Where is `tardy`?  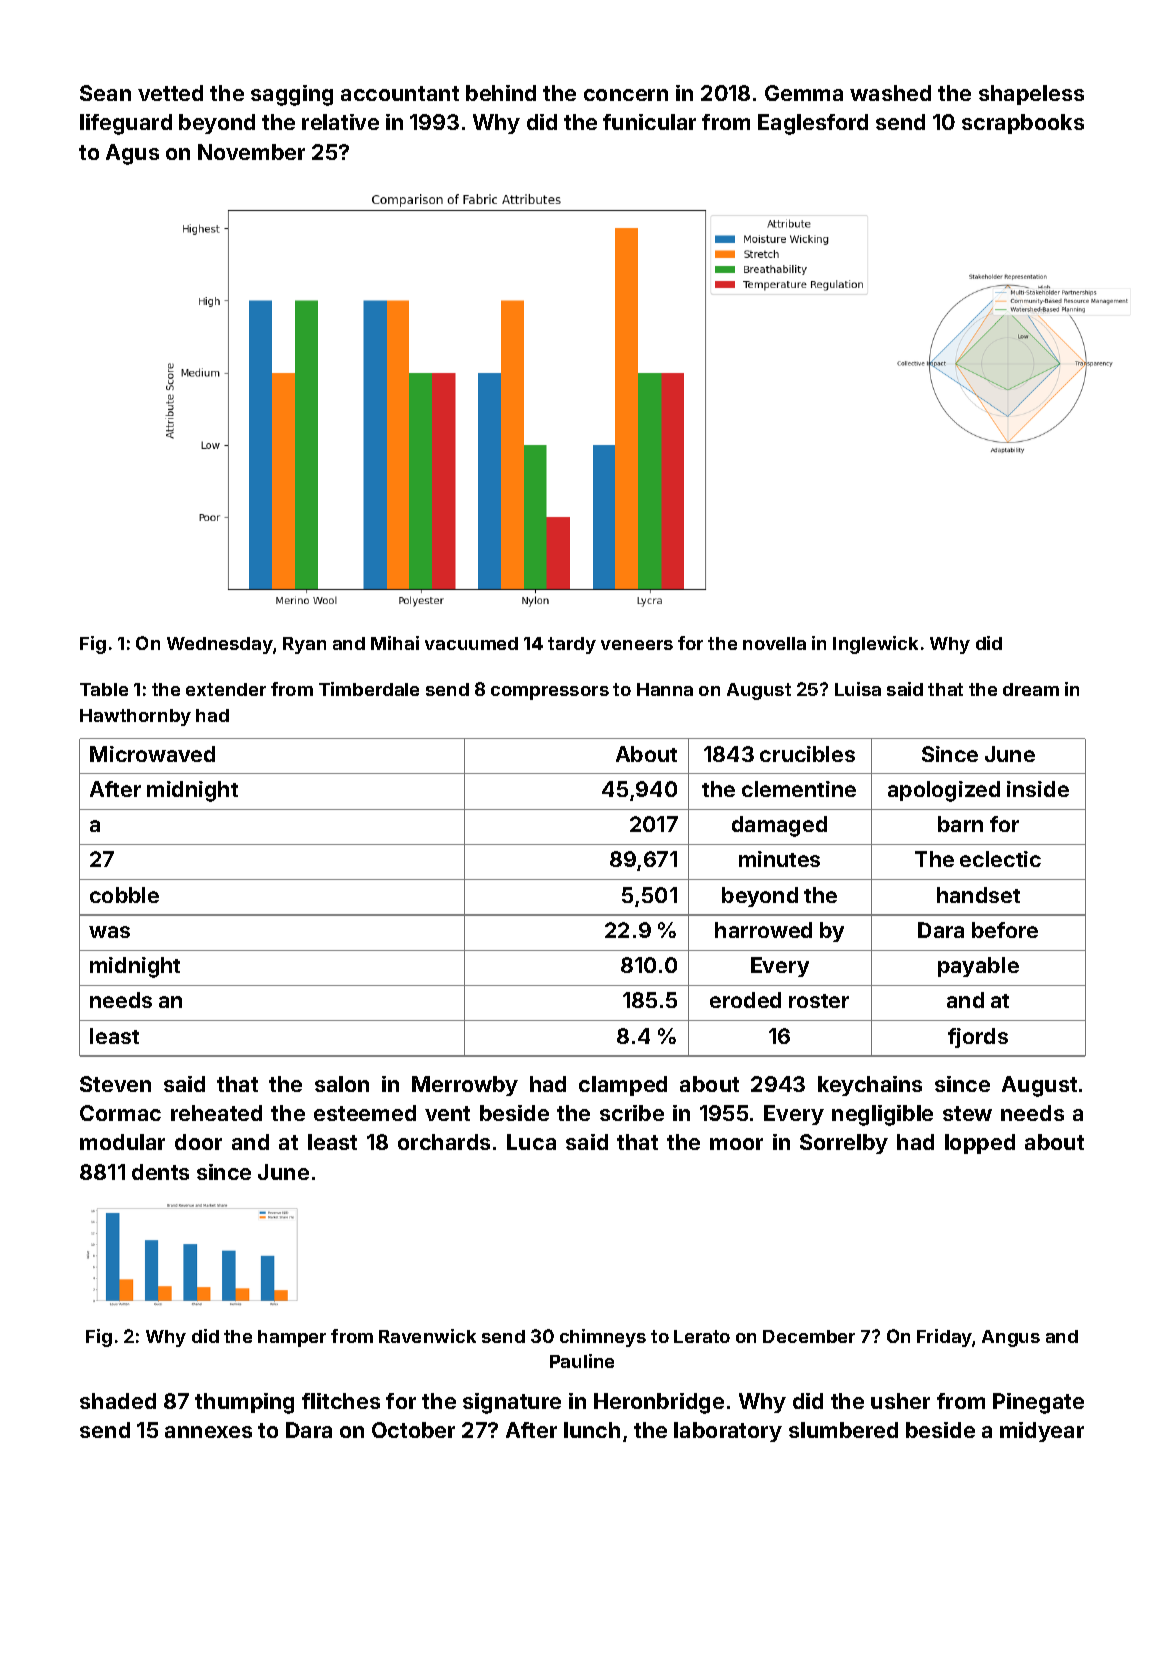
tardy is located at coordinates (572, 645).
